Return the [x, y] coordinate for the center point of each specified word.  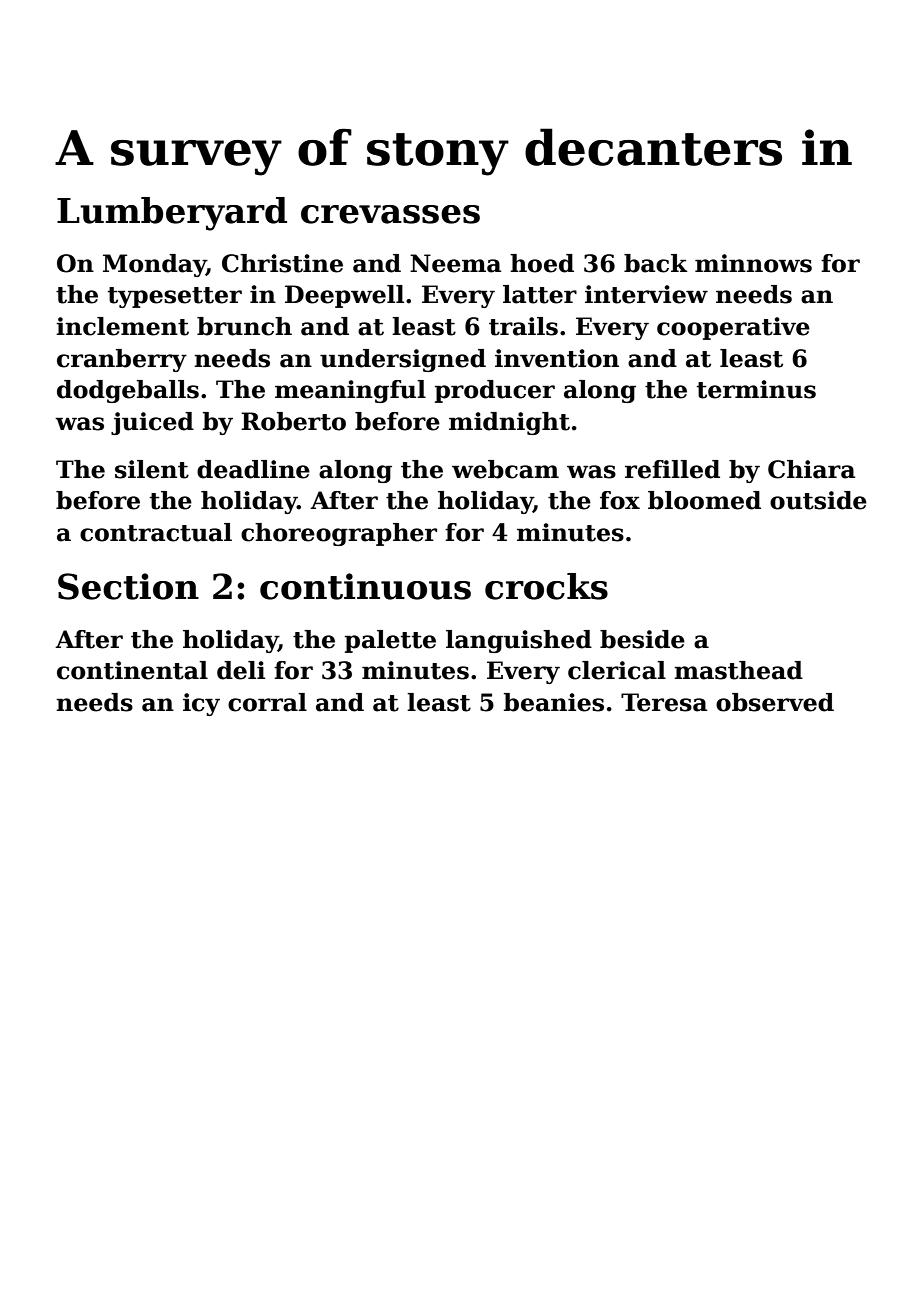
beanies [554, 702]
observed [775, 702]
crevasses [390, 214]
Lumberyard [172, 214]
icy [201, 704]
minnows [753, 263]
